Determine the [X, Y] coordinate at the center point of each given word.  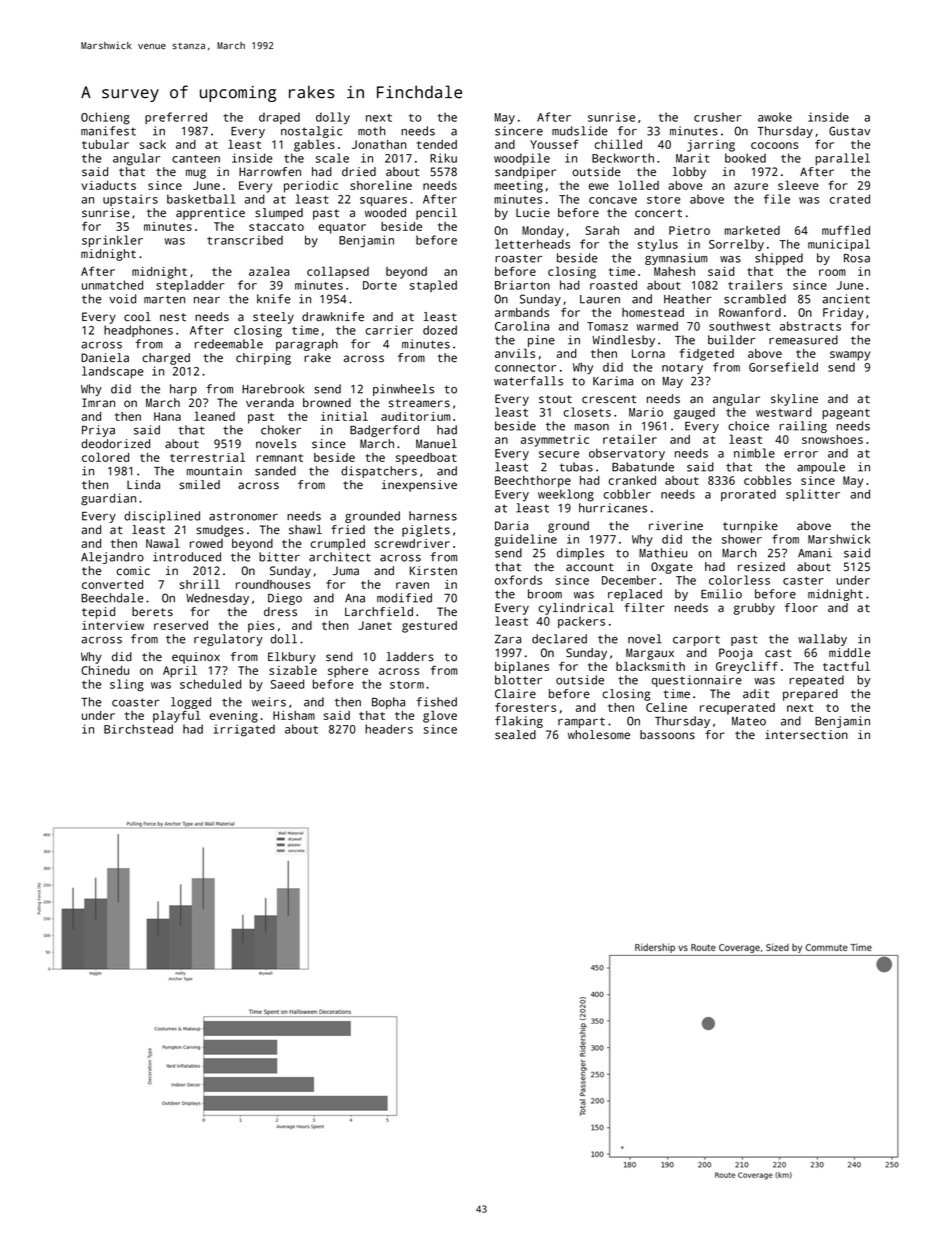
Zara [508, 639]
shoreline [381, 185]
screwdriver [412, 543]
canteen [196, 159]
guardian [108, 499]
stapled [433, 286]
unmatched [112, 285]
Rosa [857, 258]
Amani [815, 553]
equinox [196, 658]
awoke [775, 117]
